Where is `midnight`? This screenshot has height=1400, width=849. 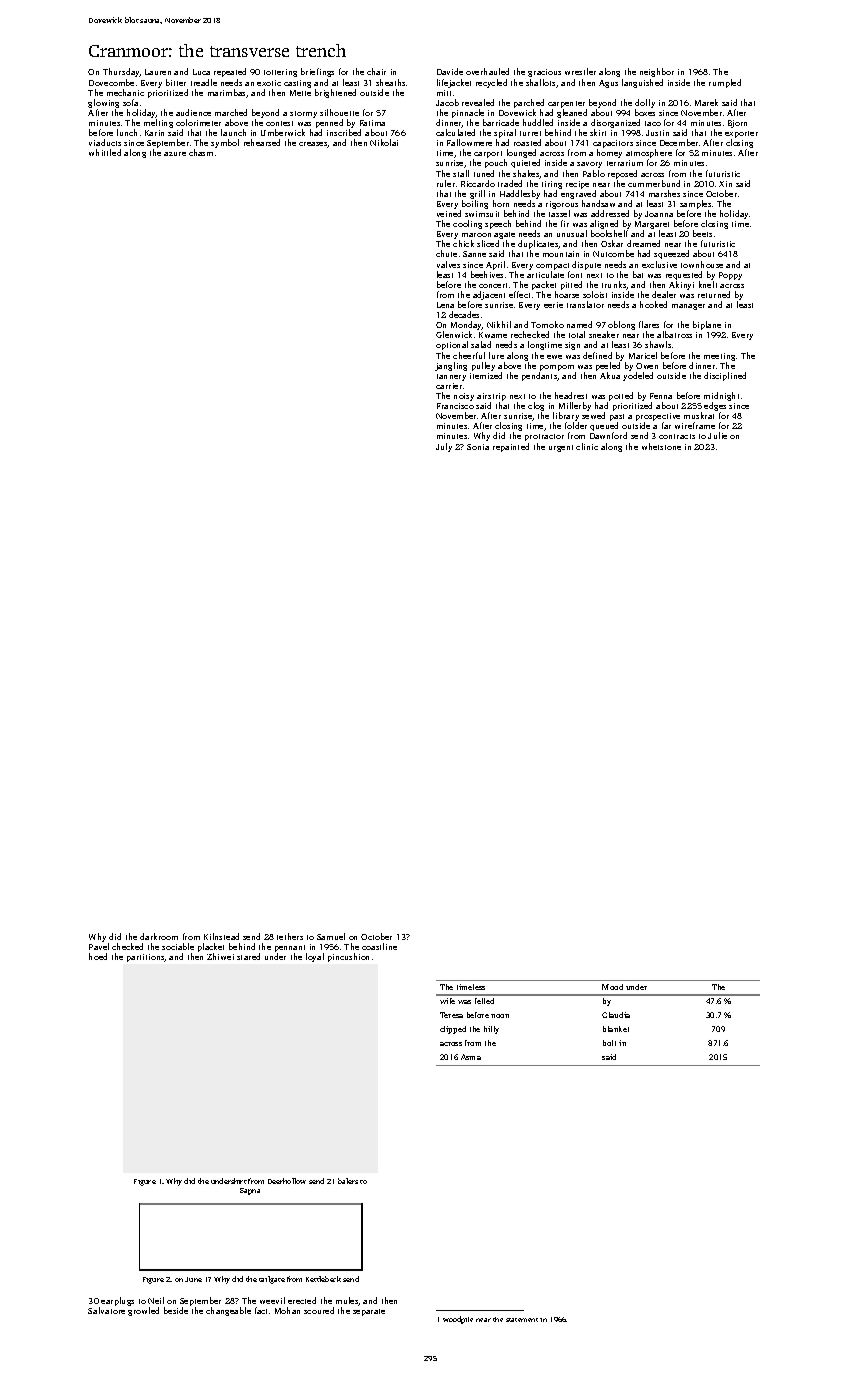 midnight is located at coordinates (721, 396).
